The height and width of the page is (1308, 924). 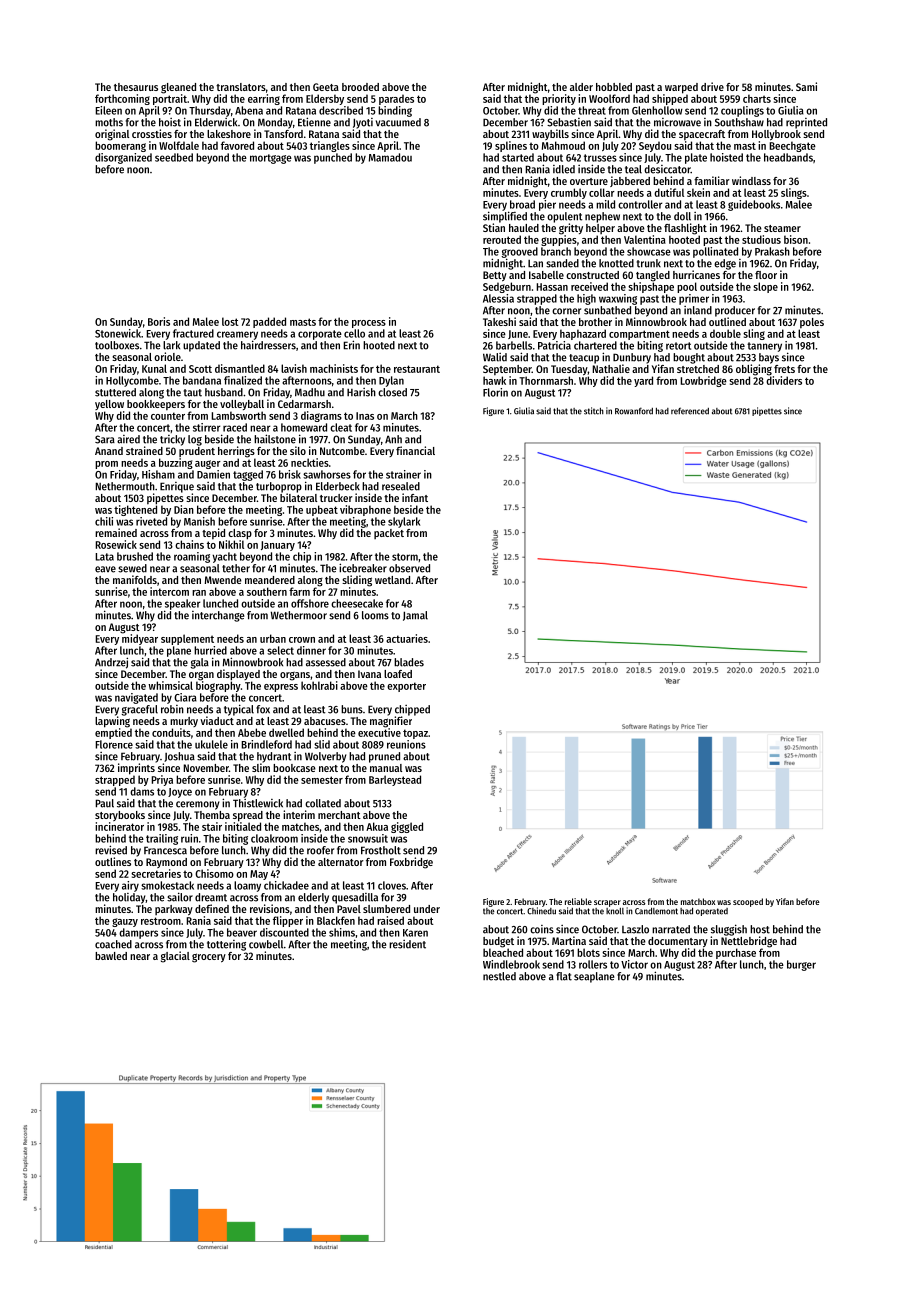 I want to click on matchbox, so click(x=698, y=901).
